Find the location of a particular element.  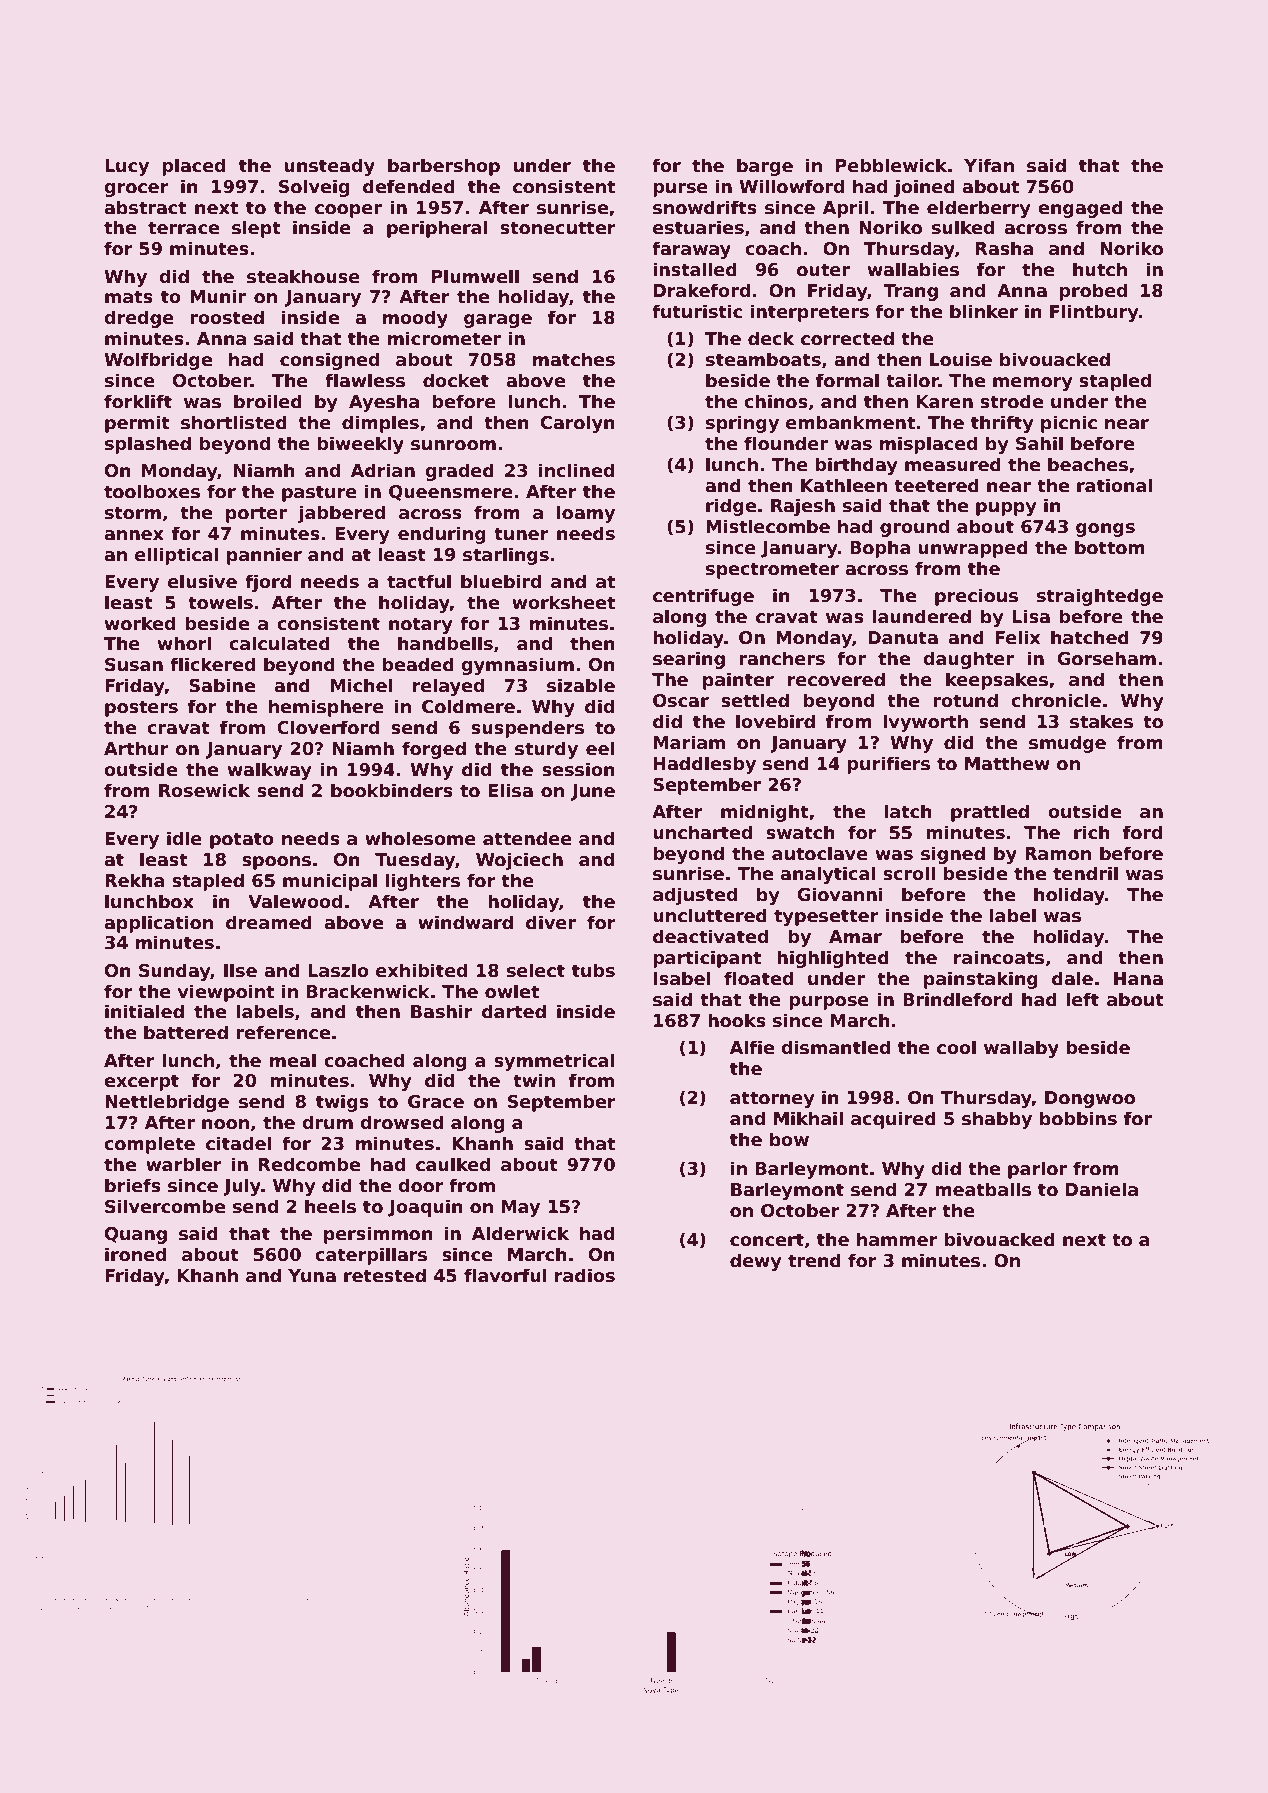

hammer is located at coordinates (897, 1239).
